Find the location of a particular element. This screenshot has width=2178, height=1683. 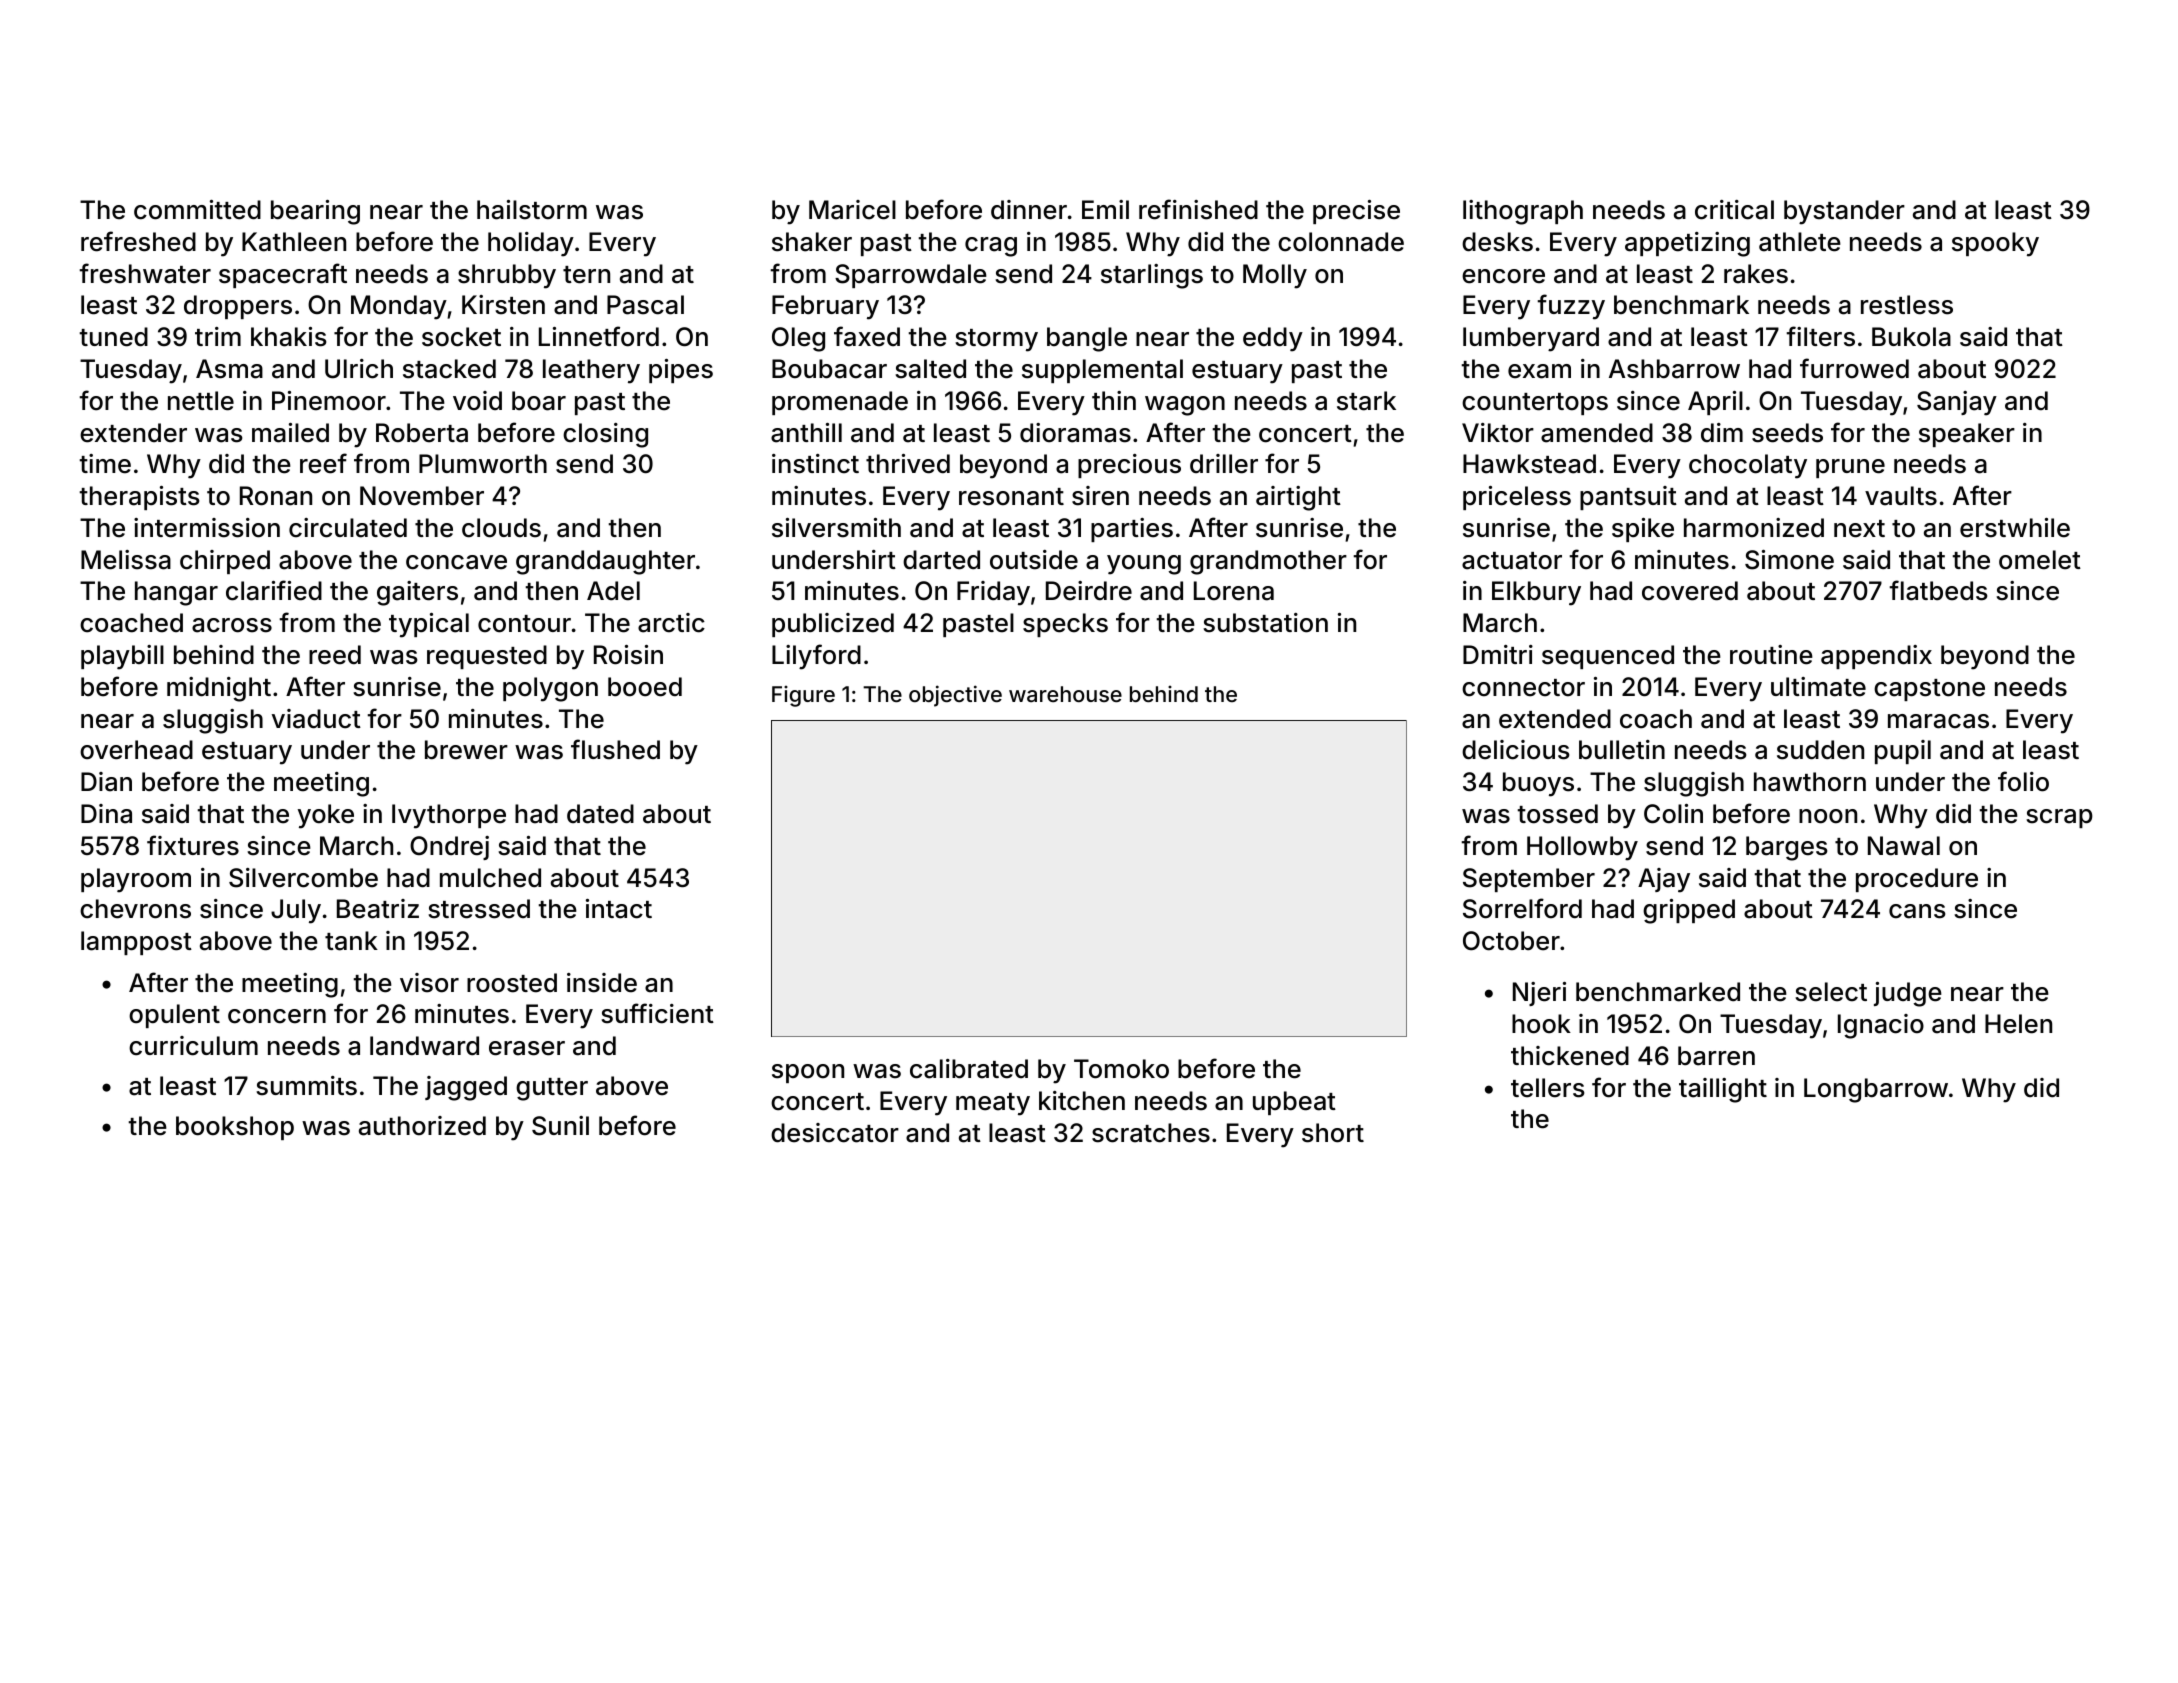

concern is located at coordinates (277, 1016).
